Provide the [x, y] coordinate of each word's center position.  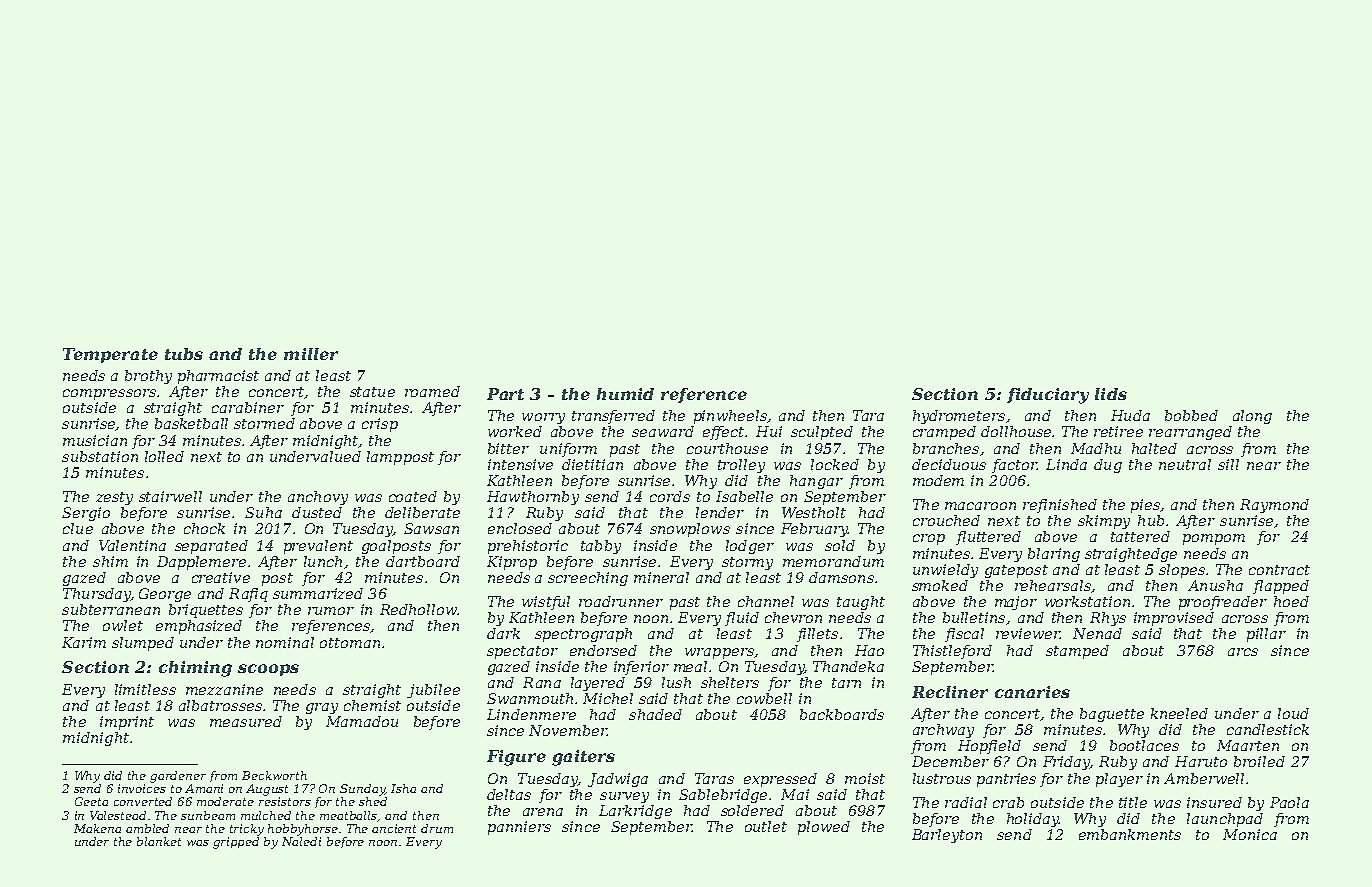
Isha [403, 788]
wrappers [719, 653]
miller [311, 354]
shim [110, 561]
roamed [432, 391]
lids [1111, 394]
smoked [940, 585]
